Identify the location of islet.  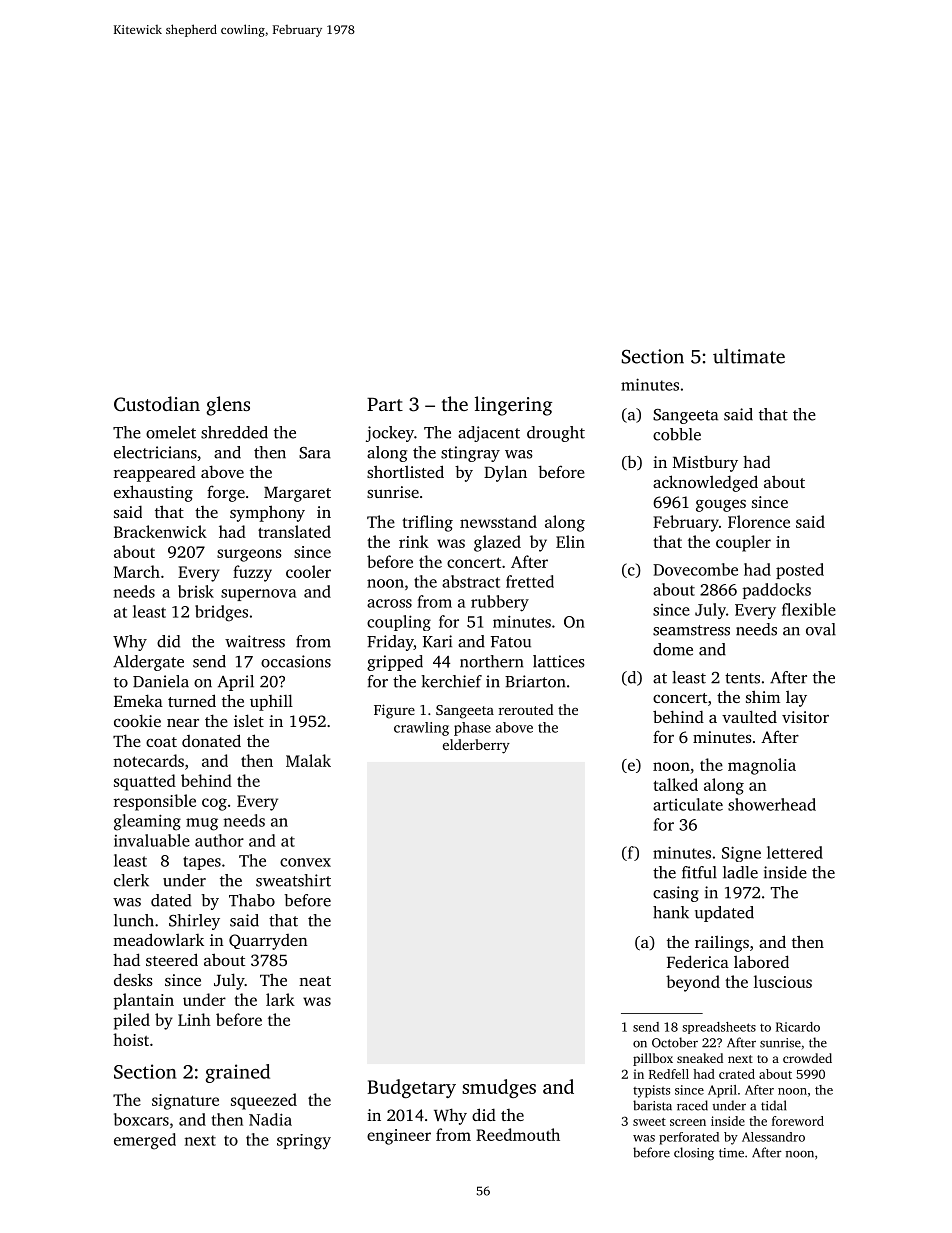
(249, 720).
